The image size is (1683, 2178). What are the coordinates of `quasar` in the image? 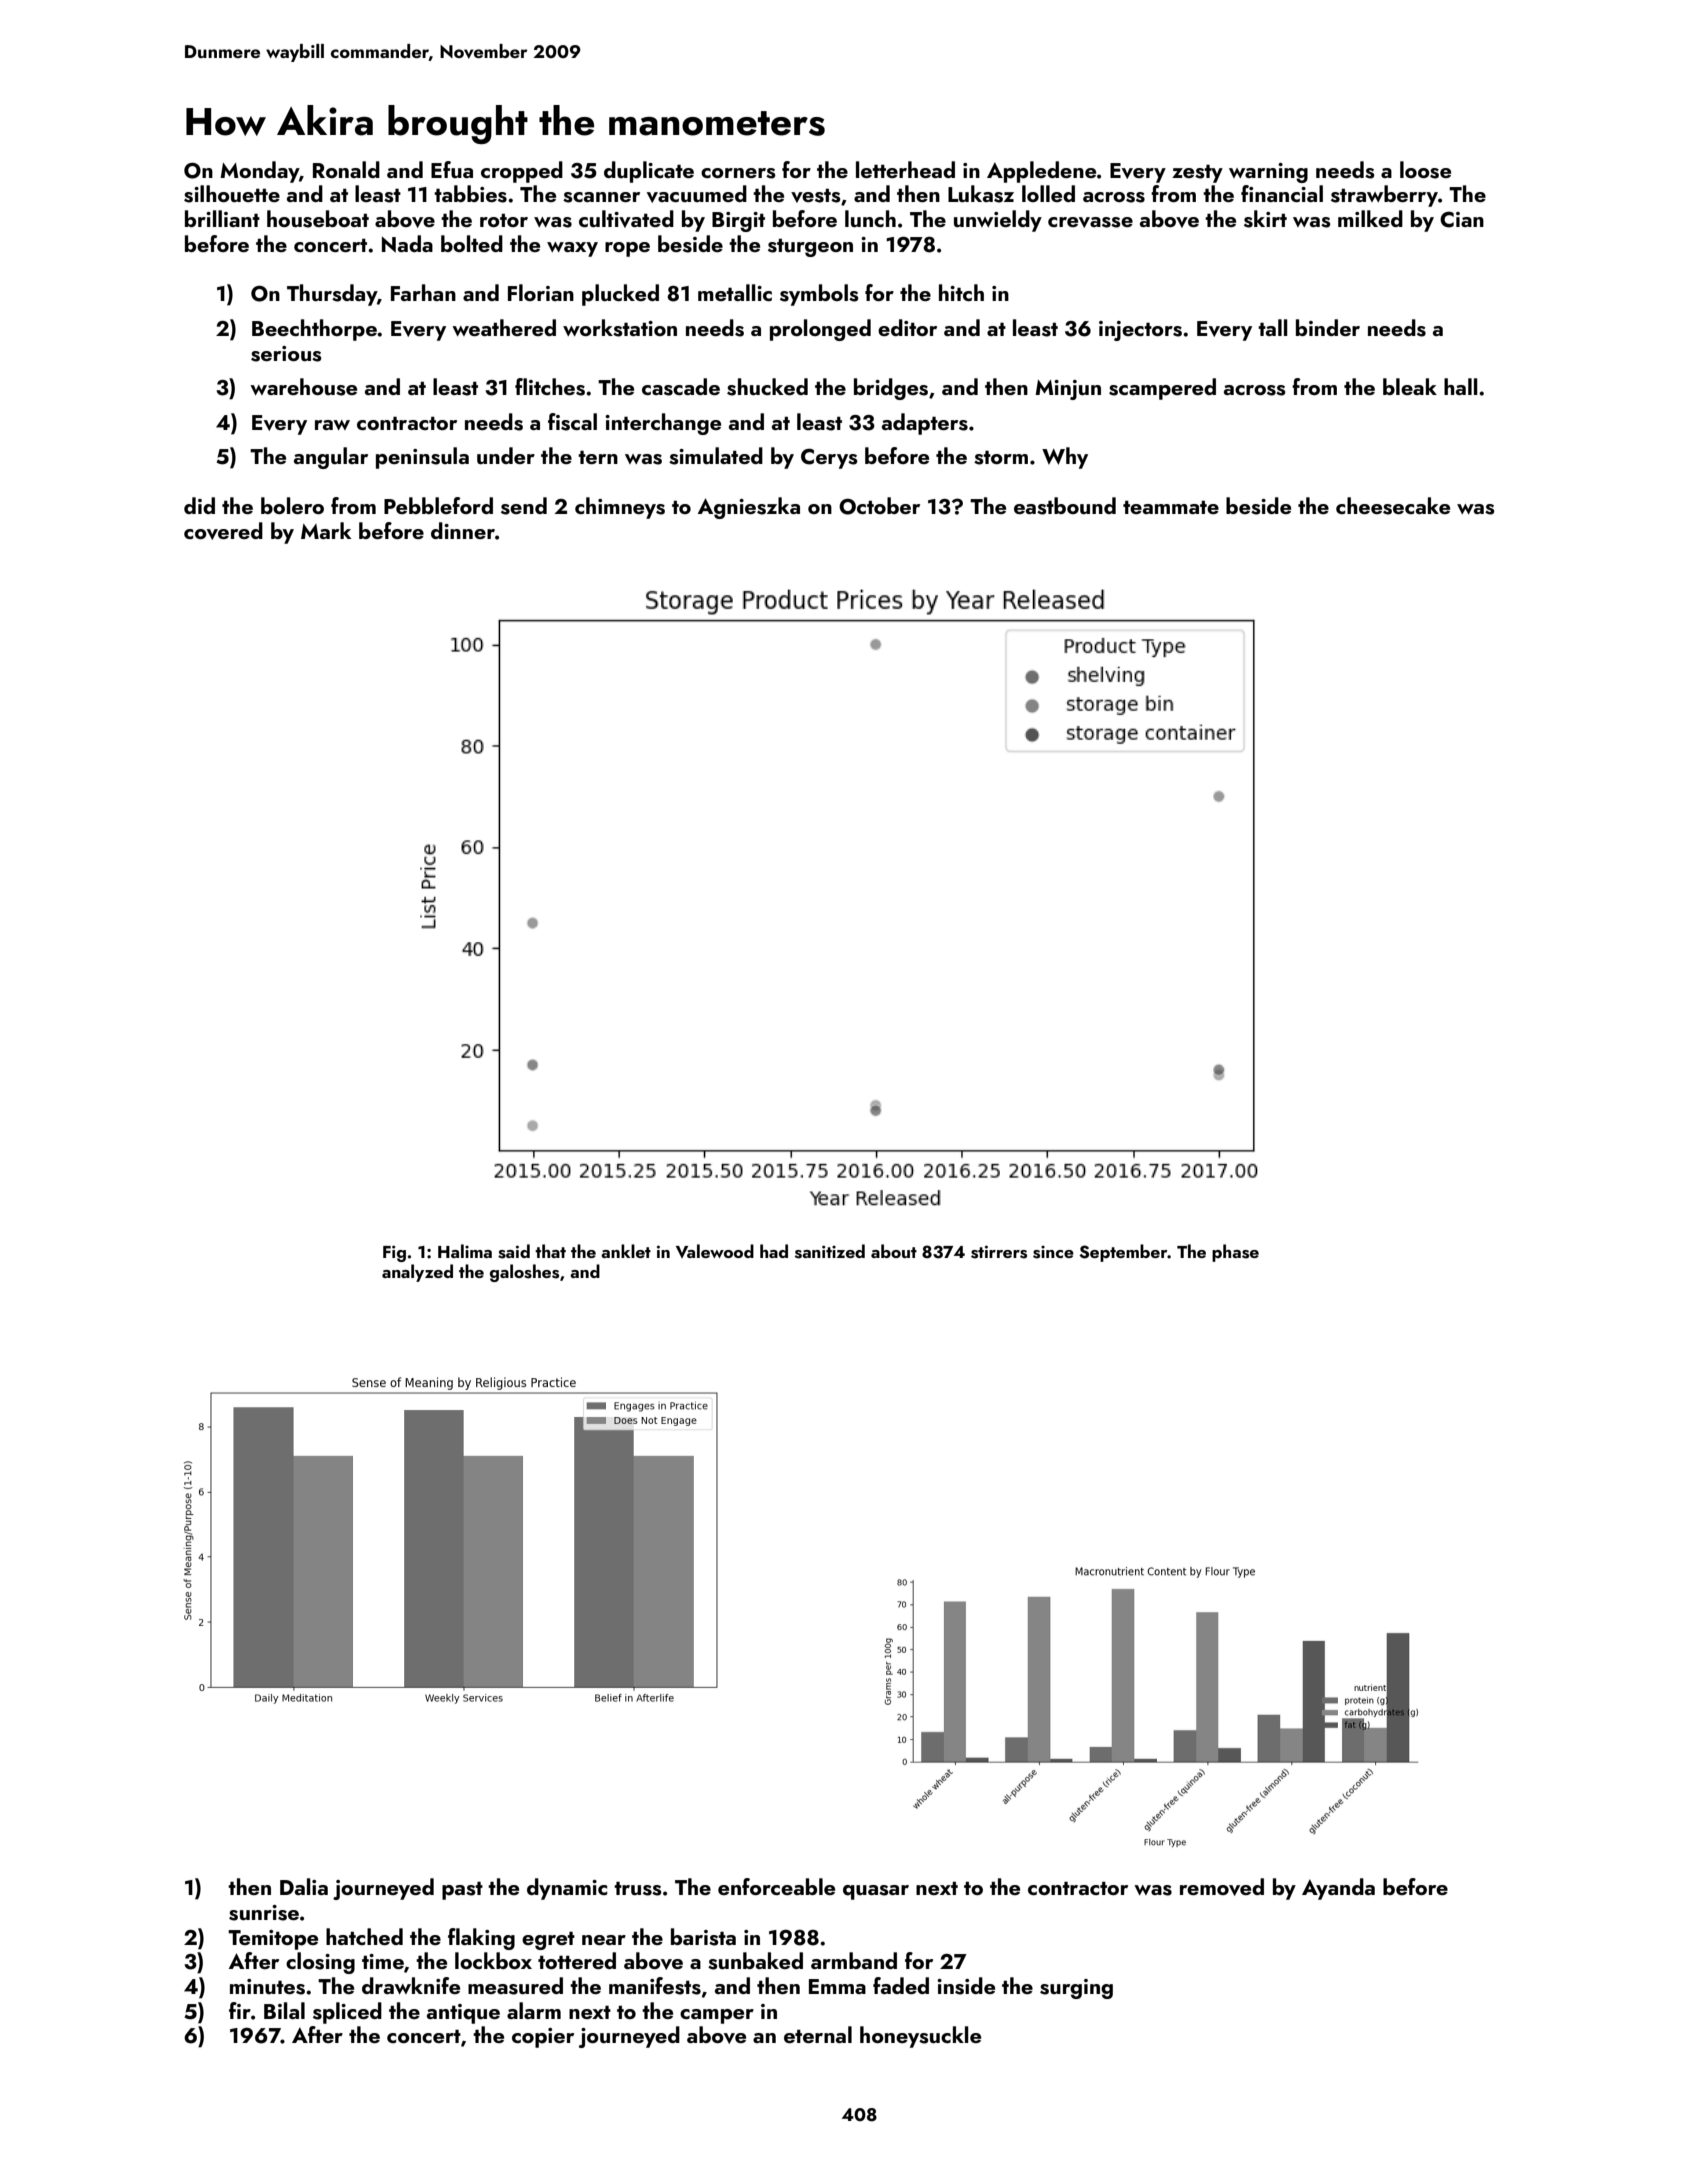 It's located at (876, 1892).
